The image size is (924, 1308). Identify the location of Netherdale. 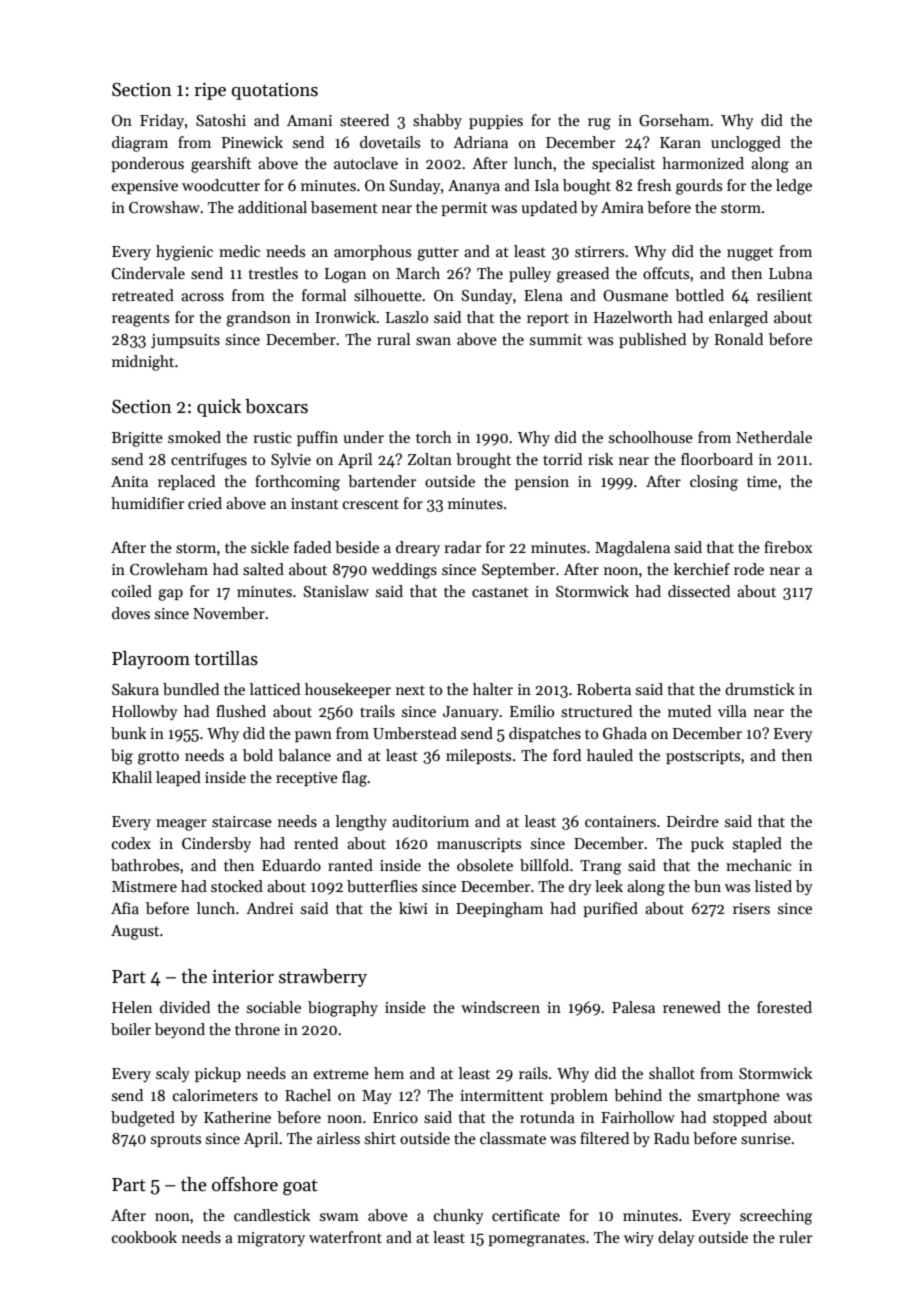
(774, 437).
